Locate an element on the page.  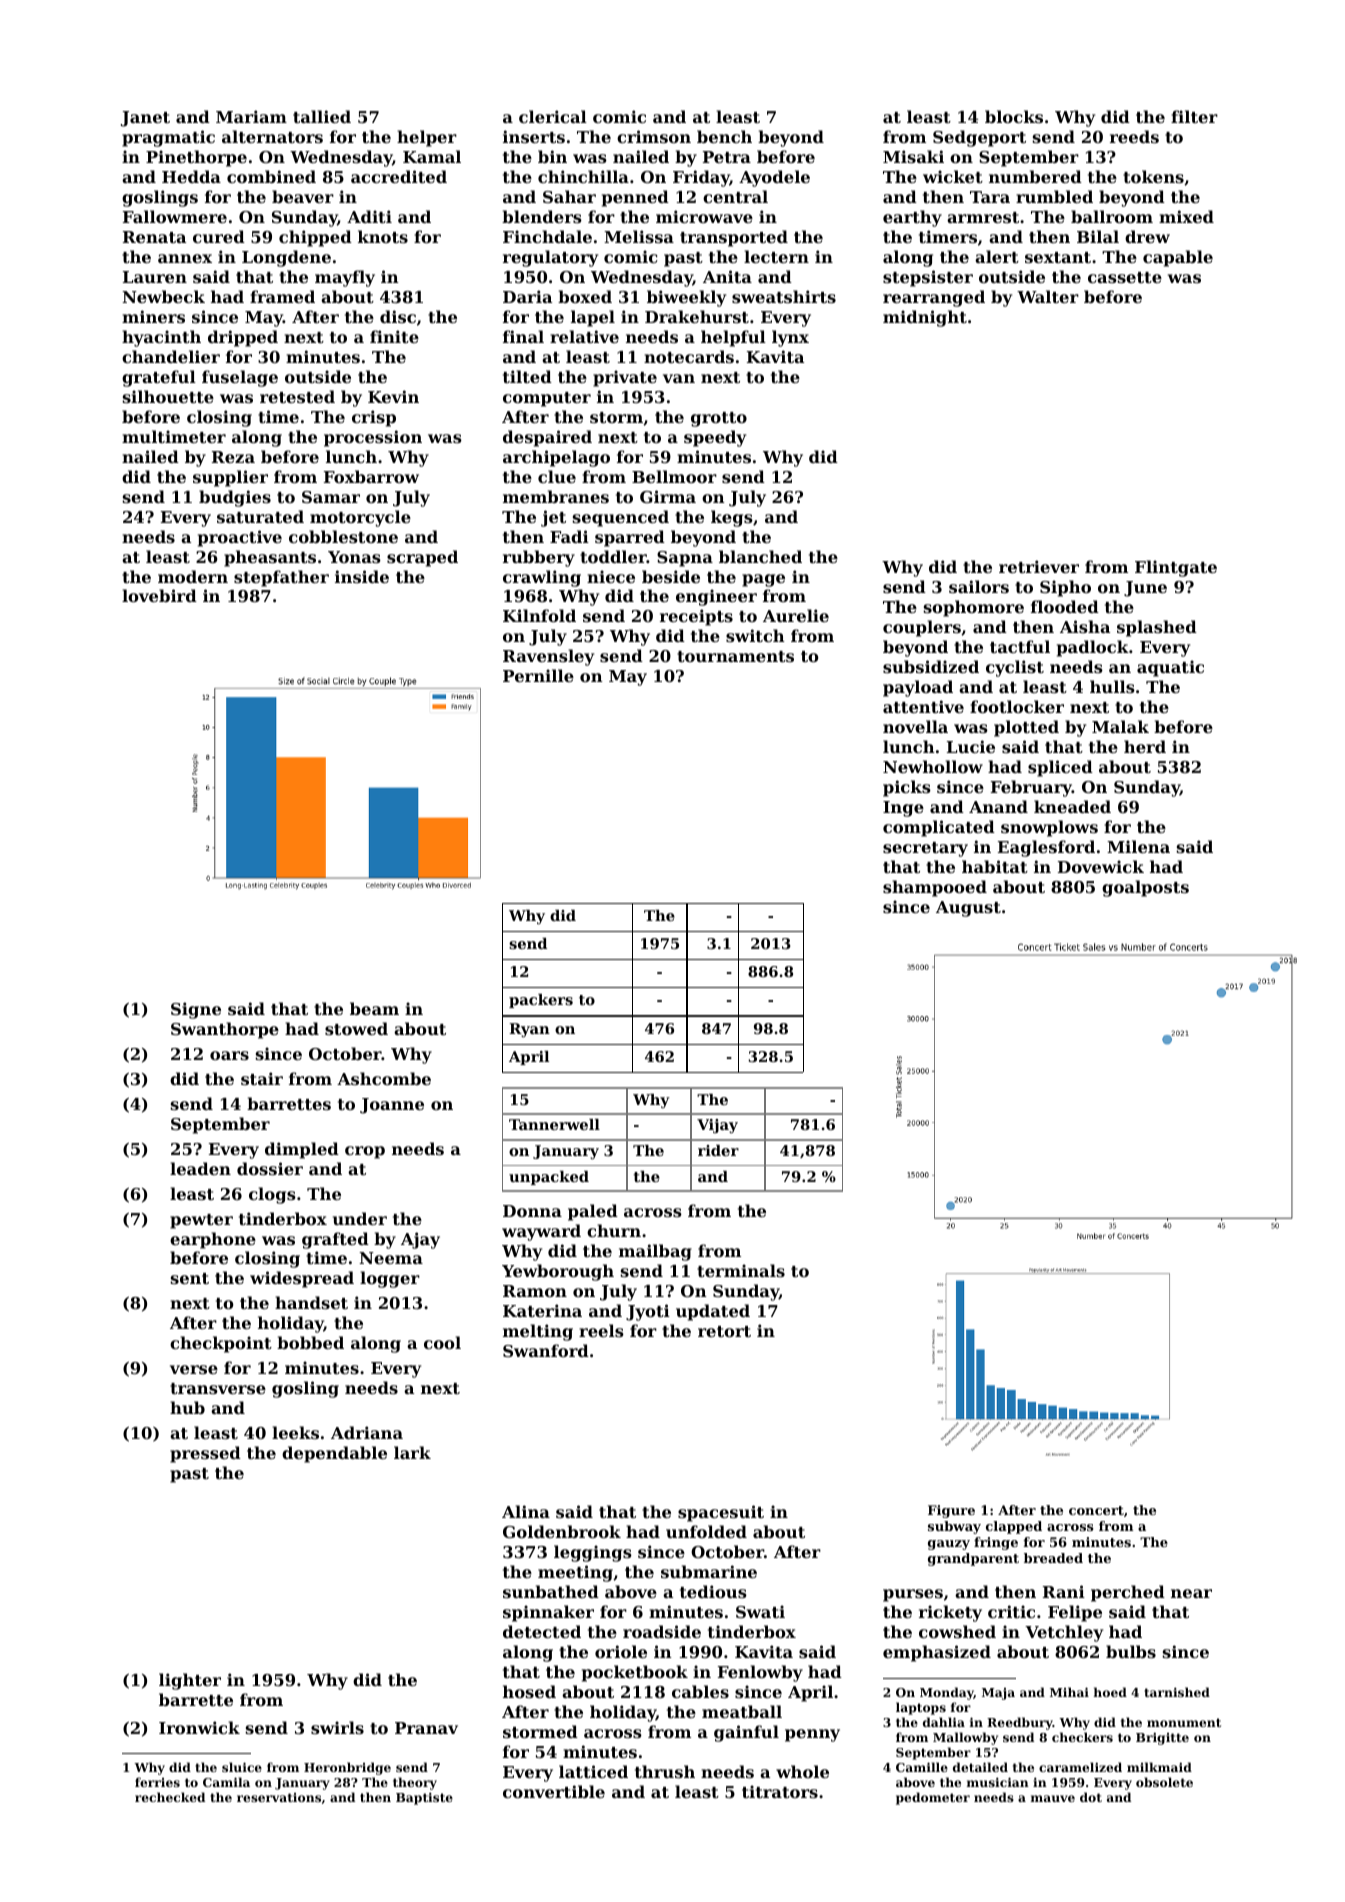
Ironwick is located at coordinates (199, 1727).
